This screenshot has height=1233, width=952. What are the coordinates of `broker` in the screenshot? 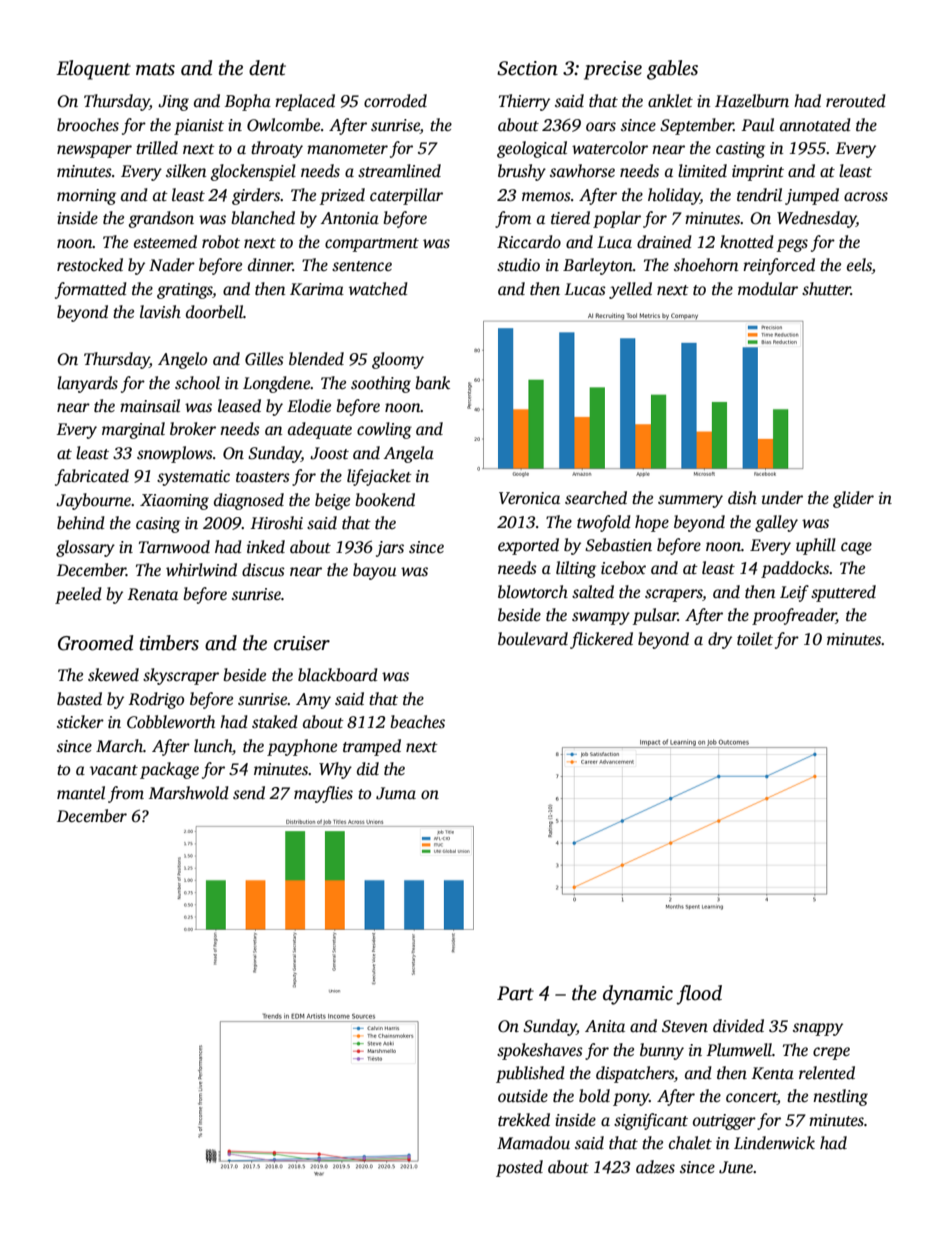 It's located at (193, 428).
